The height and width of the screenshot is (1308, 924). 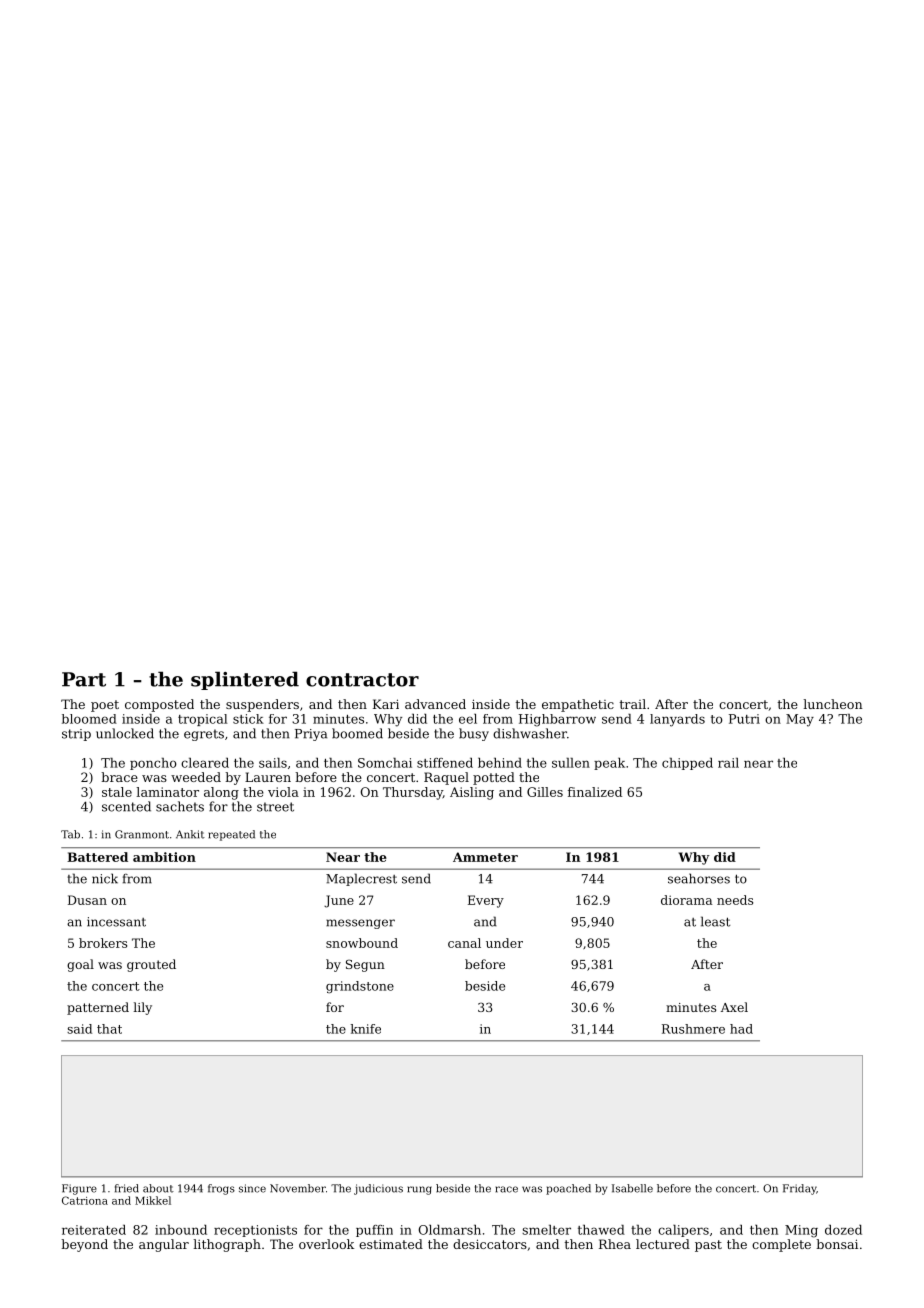 What do you see at coordinates (232, 835) in the screenshot?
I see `repeated` at bounding box center [232, 835].
